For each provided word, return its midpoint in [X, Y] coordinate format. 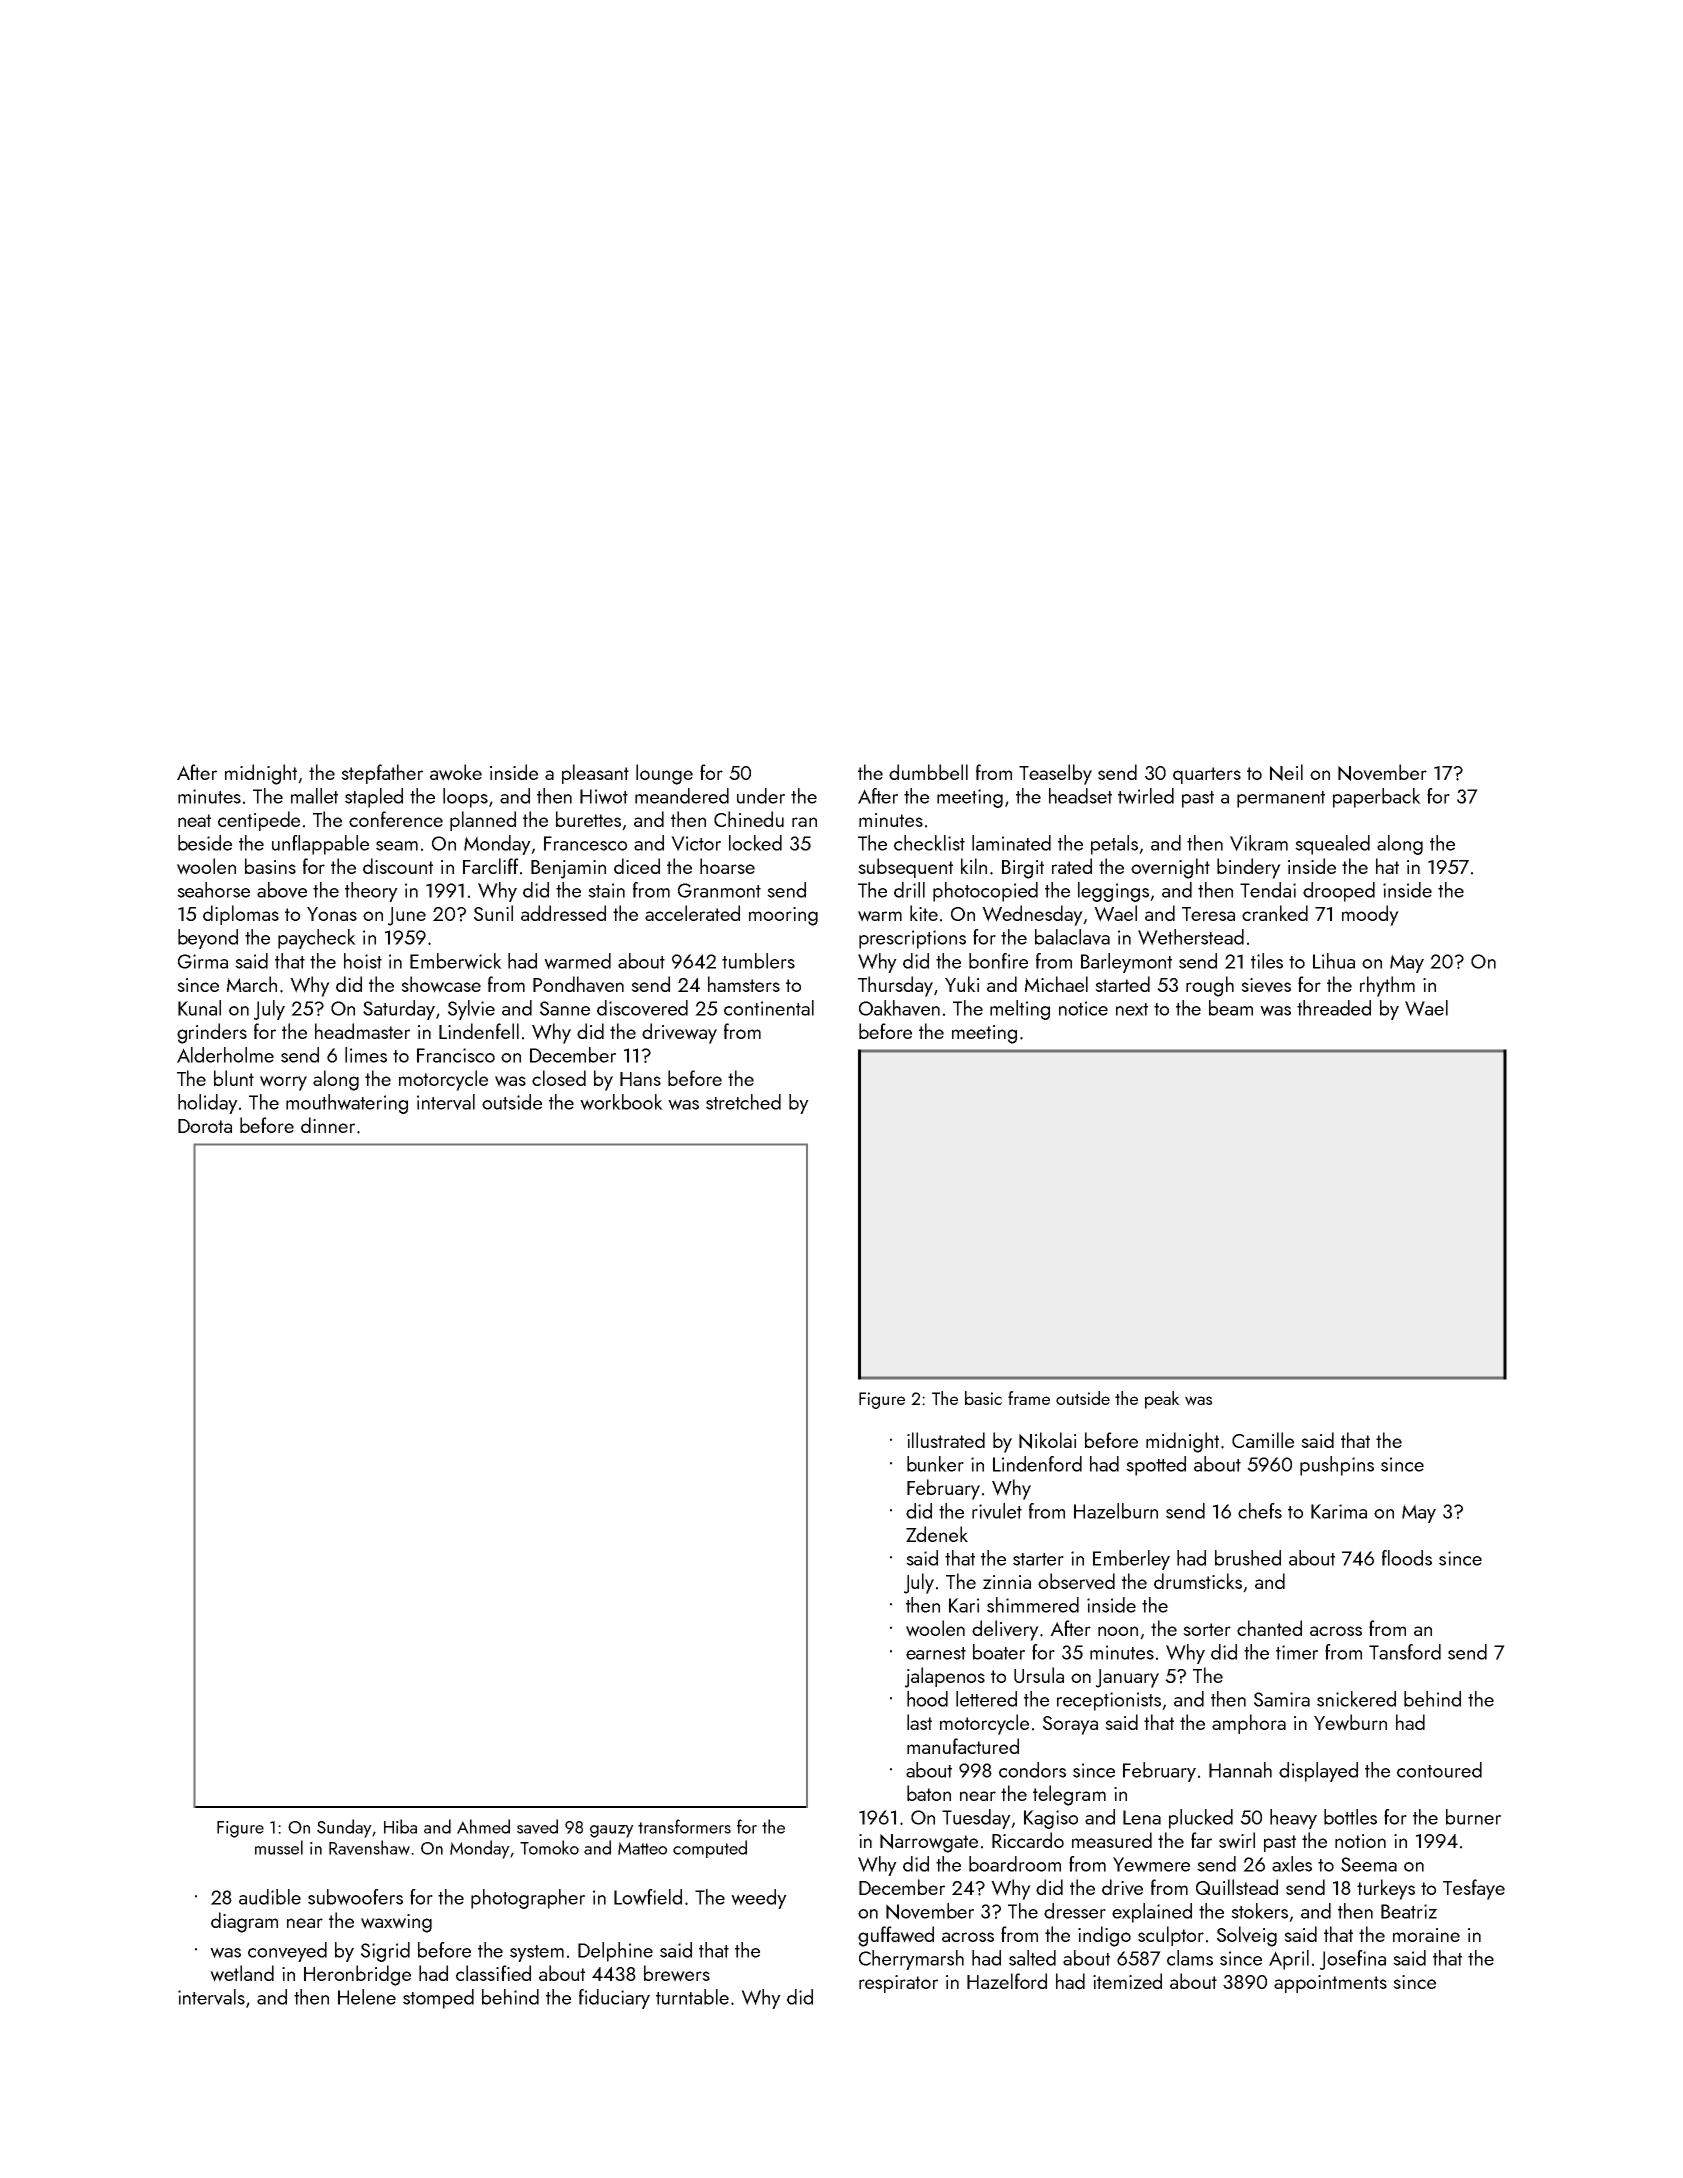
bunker [935, 1464]
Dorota [205, 1126]
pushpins [1337, 1466]
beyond [208, 939]
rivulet [997, 1511]
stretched [743, 1102]
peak [1162, 1400]
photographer [528, 1899]
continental [769, 1008]
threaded [1334, 1008]
